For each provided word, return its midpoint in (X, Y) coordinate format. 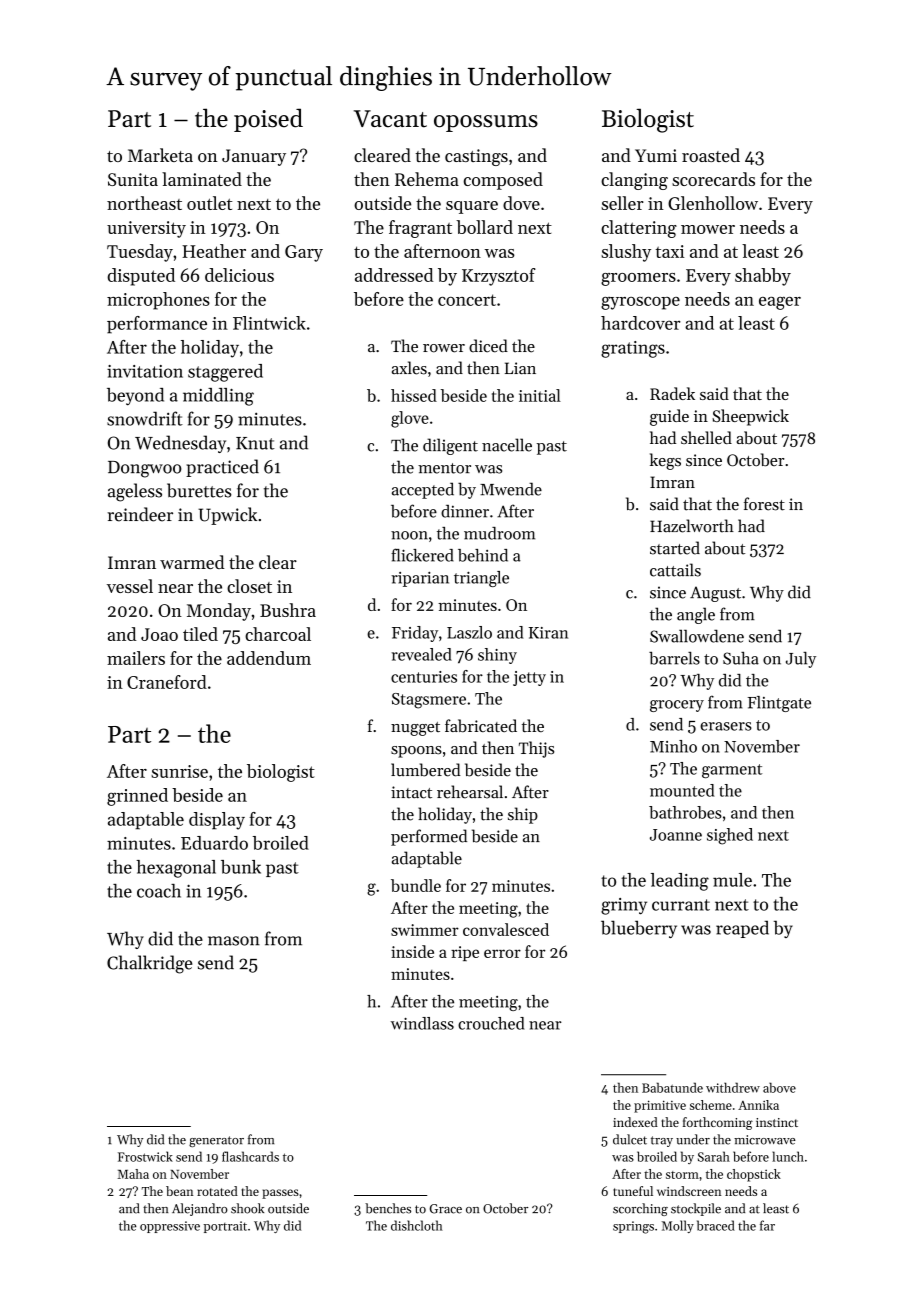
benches (388, 1208)
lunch (788, 1156)
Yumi (656, 155)
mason (234, 941)
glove (410, 419)
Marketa (160, 155)
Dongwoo (145, 469)
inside (412, 951)
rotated (217, 1191)
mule (732, 880)
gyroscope (640, 303)
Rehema (427, 179)
